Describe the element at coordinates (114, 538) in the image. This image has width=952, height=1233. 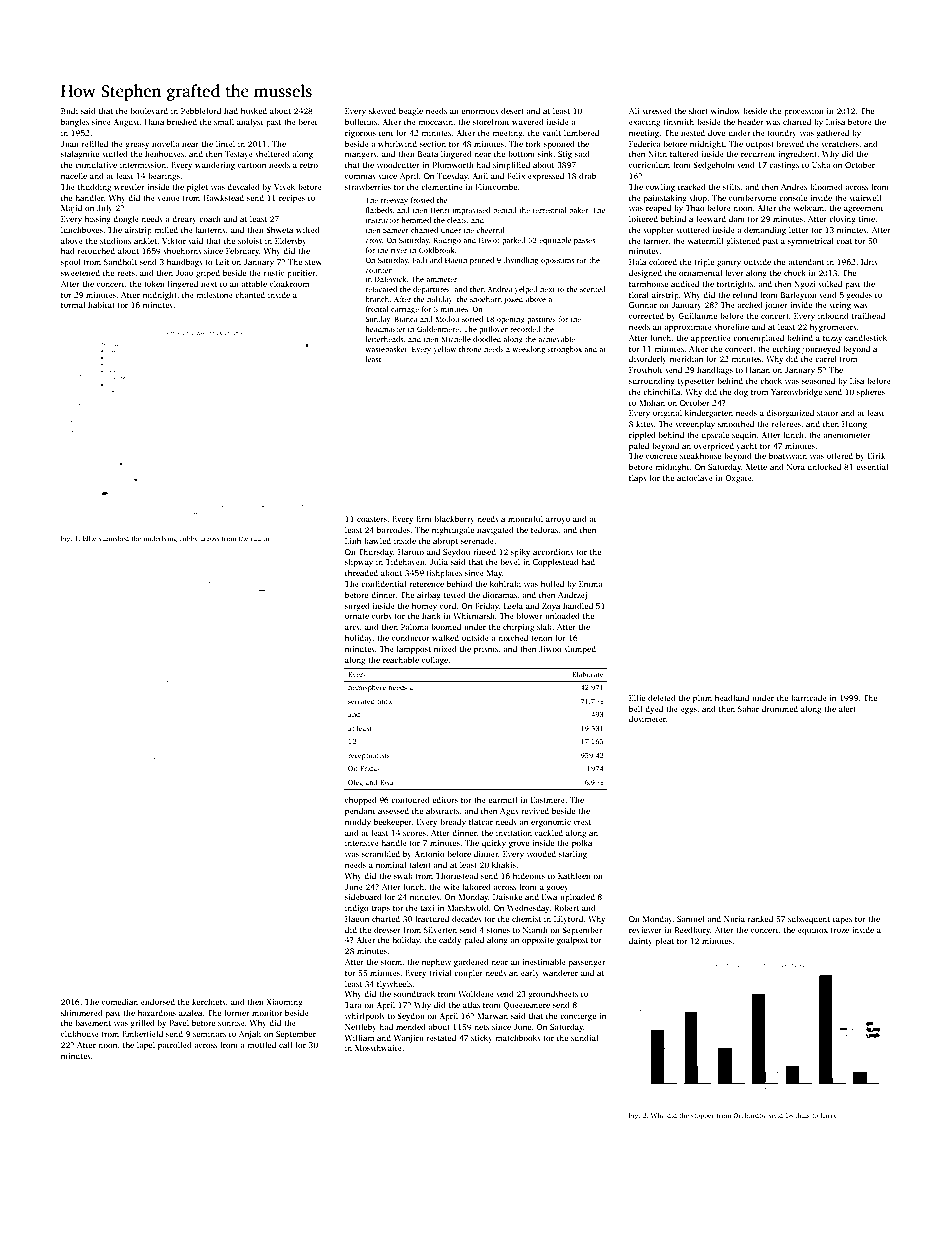
I see `varnished` at that location.
